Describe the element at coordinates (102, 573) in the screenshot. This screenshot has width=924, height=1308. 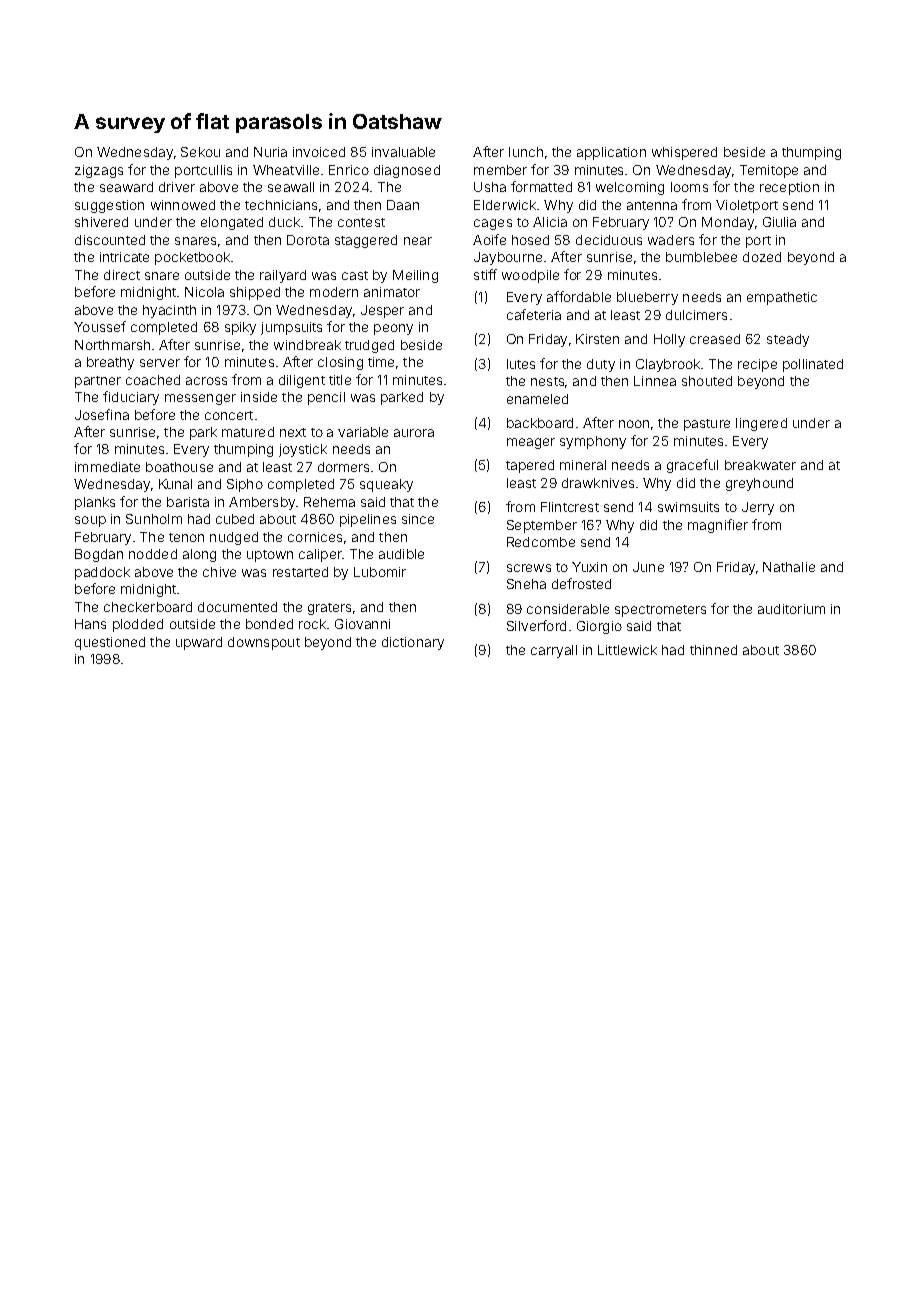
I see `paddock` at that location.
